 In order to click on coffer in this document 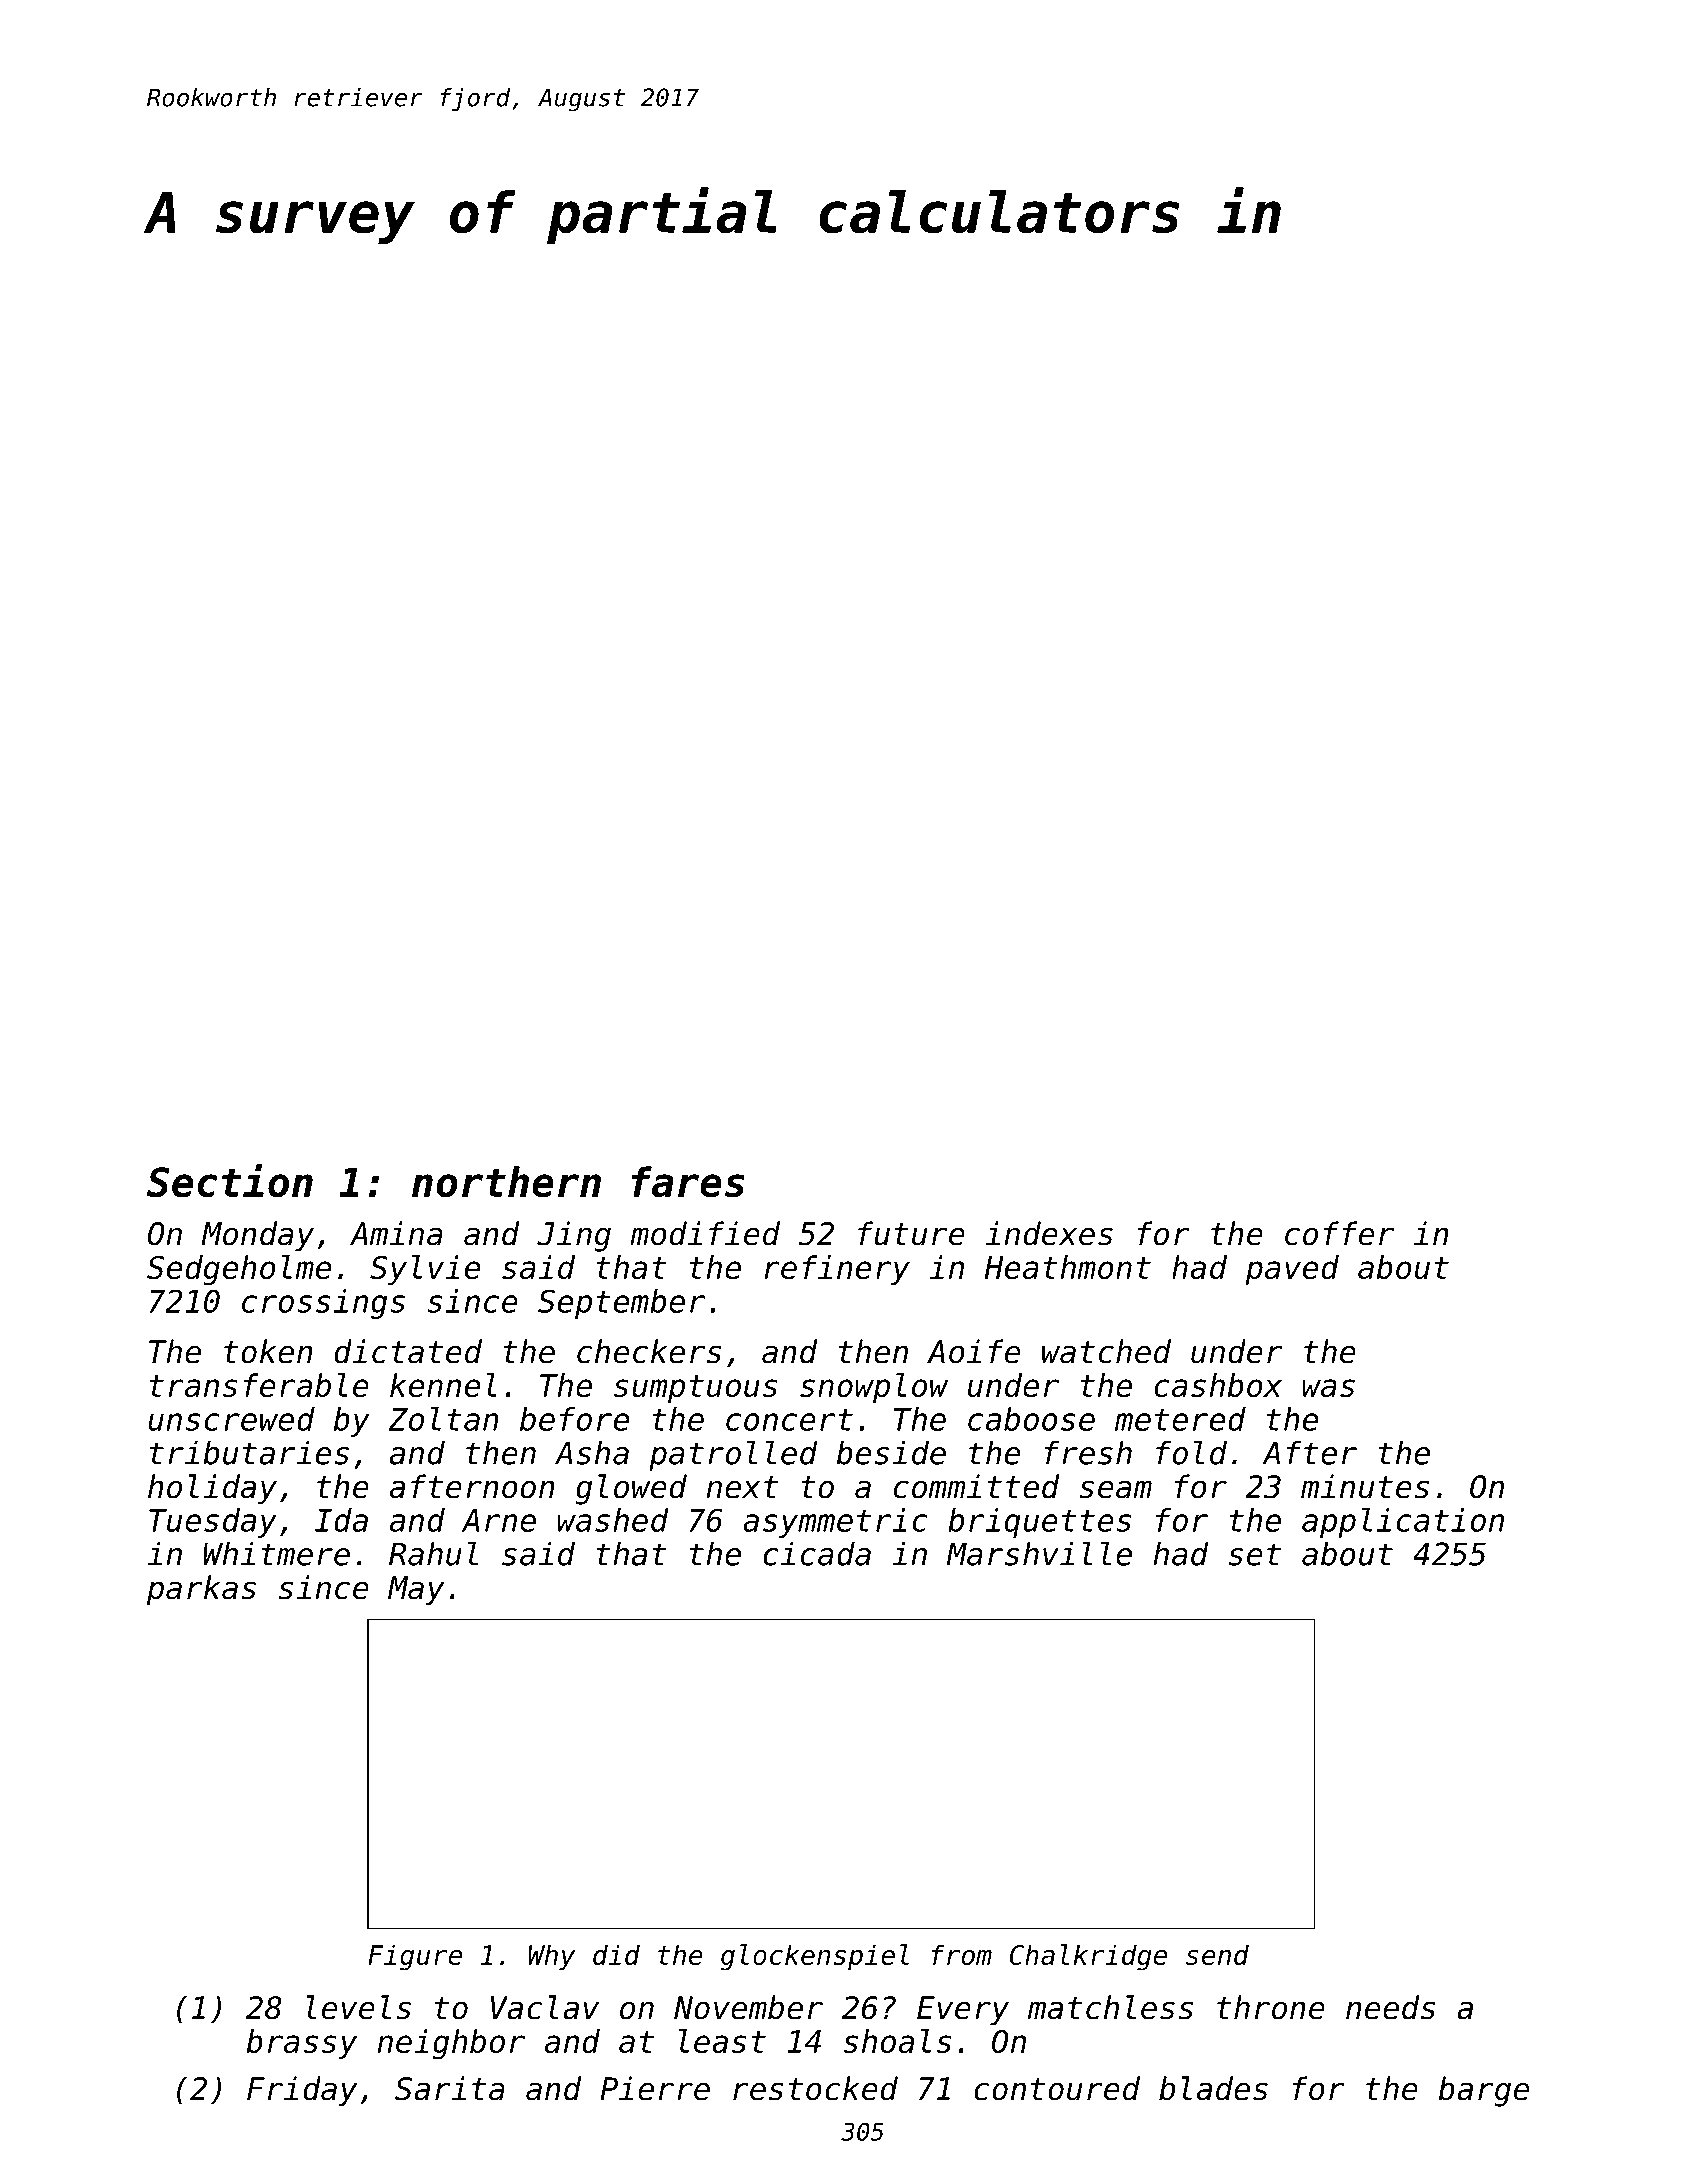, I will do `click(1339, 1233)`.
